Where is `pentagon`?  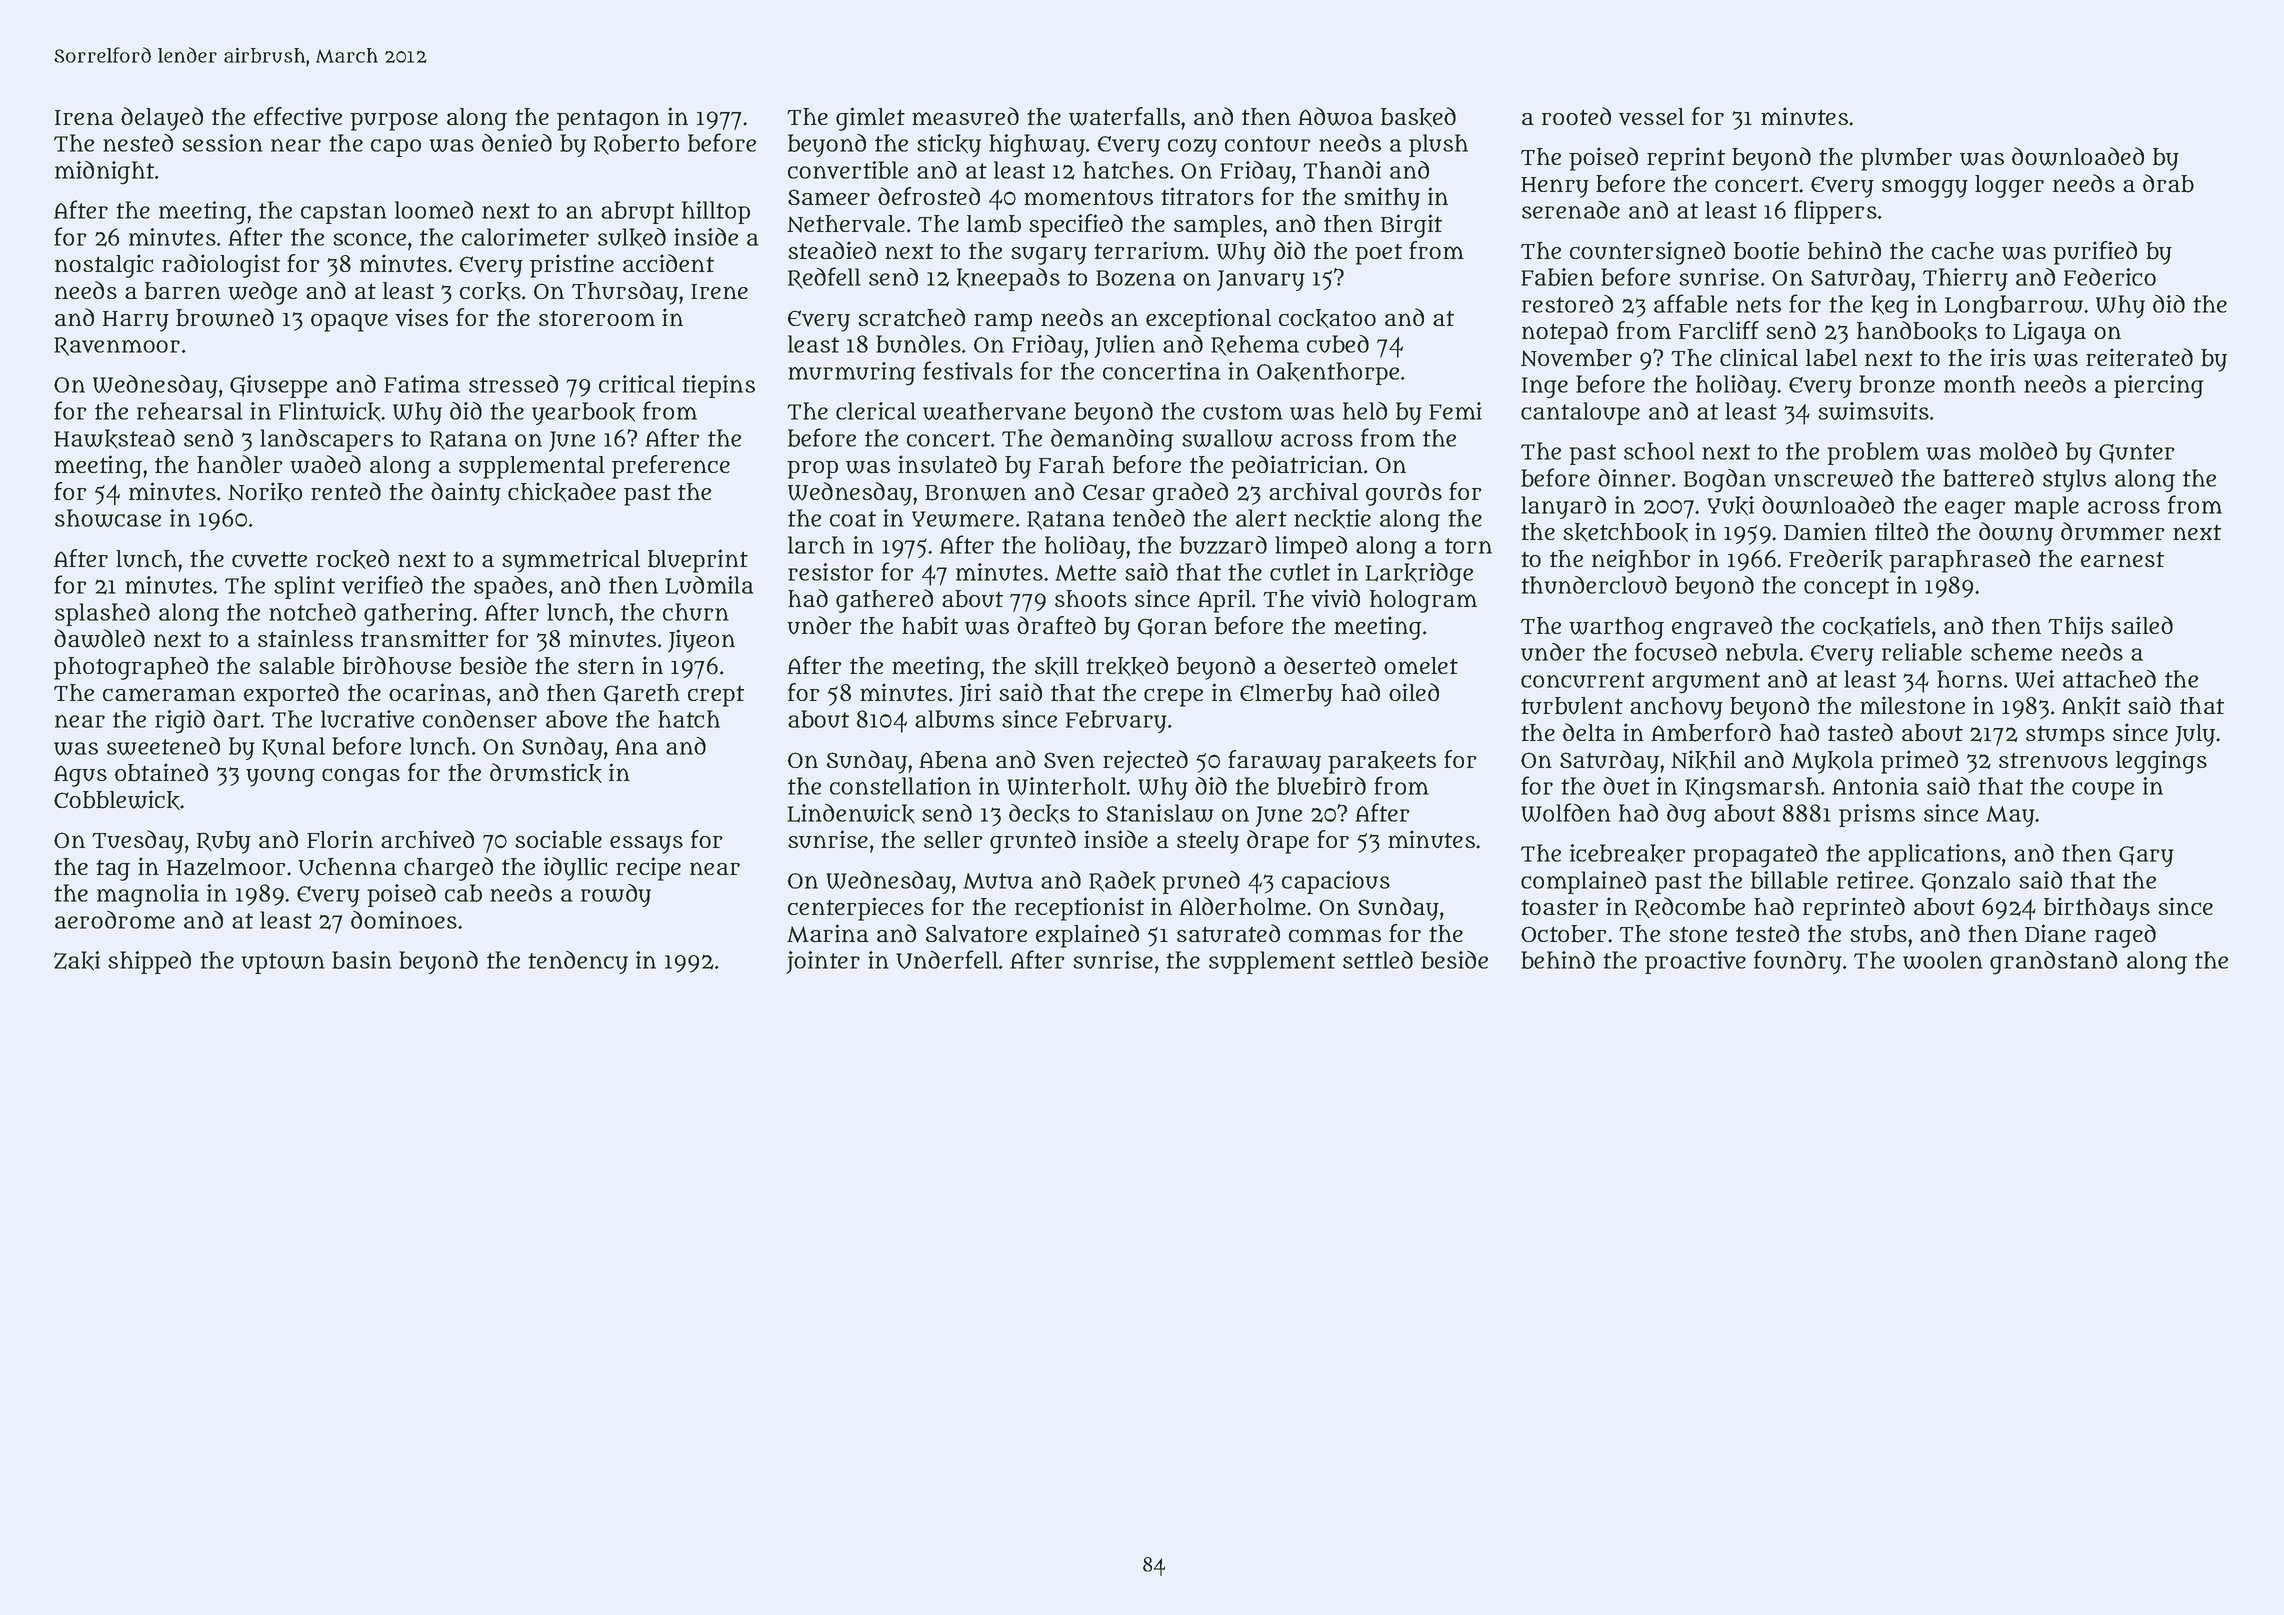 pentagon is located at coordinates (608, 120).
